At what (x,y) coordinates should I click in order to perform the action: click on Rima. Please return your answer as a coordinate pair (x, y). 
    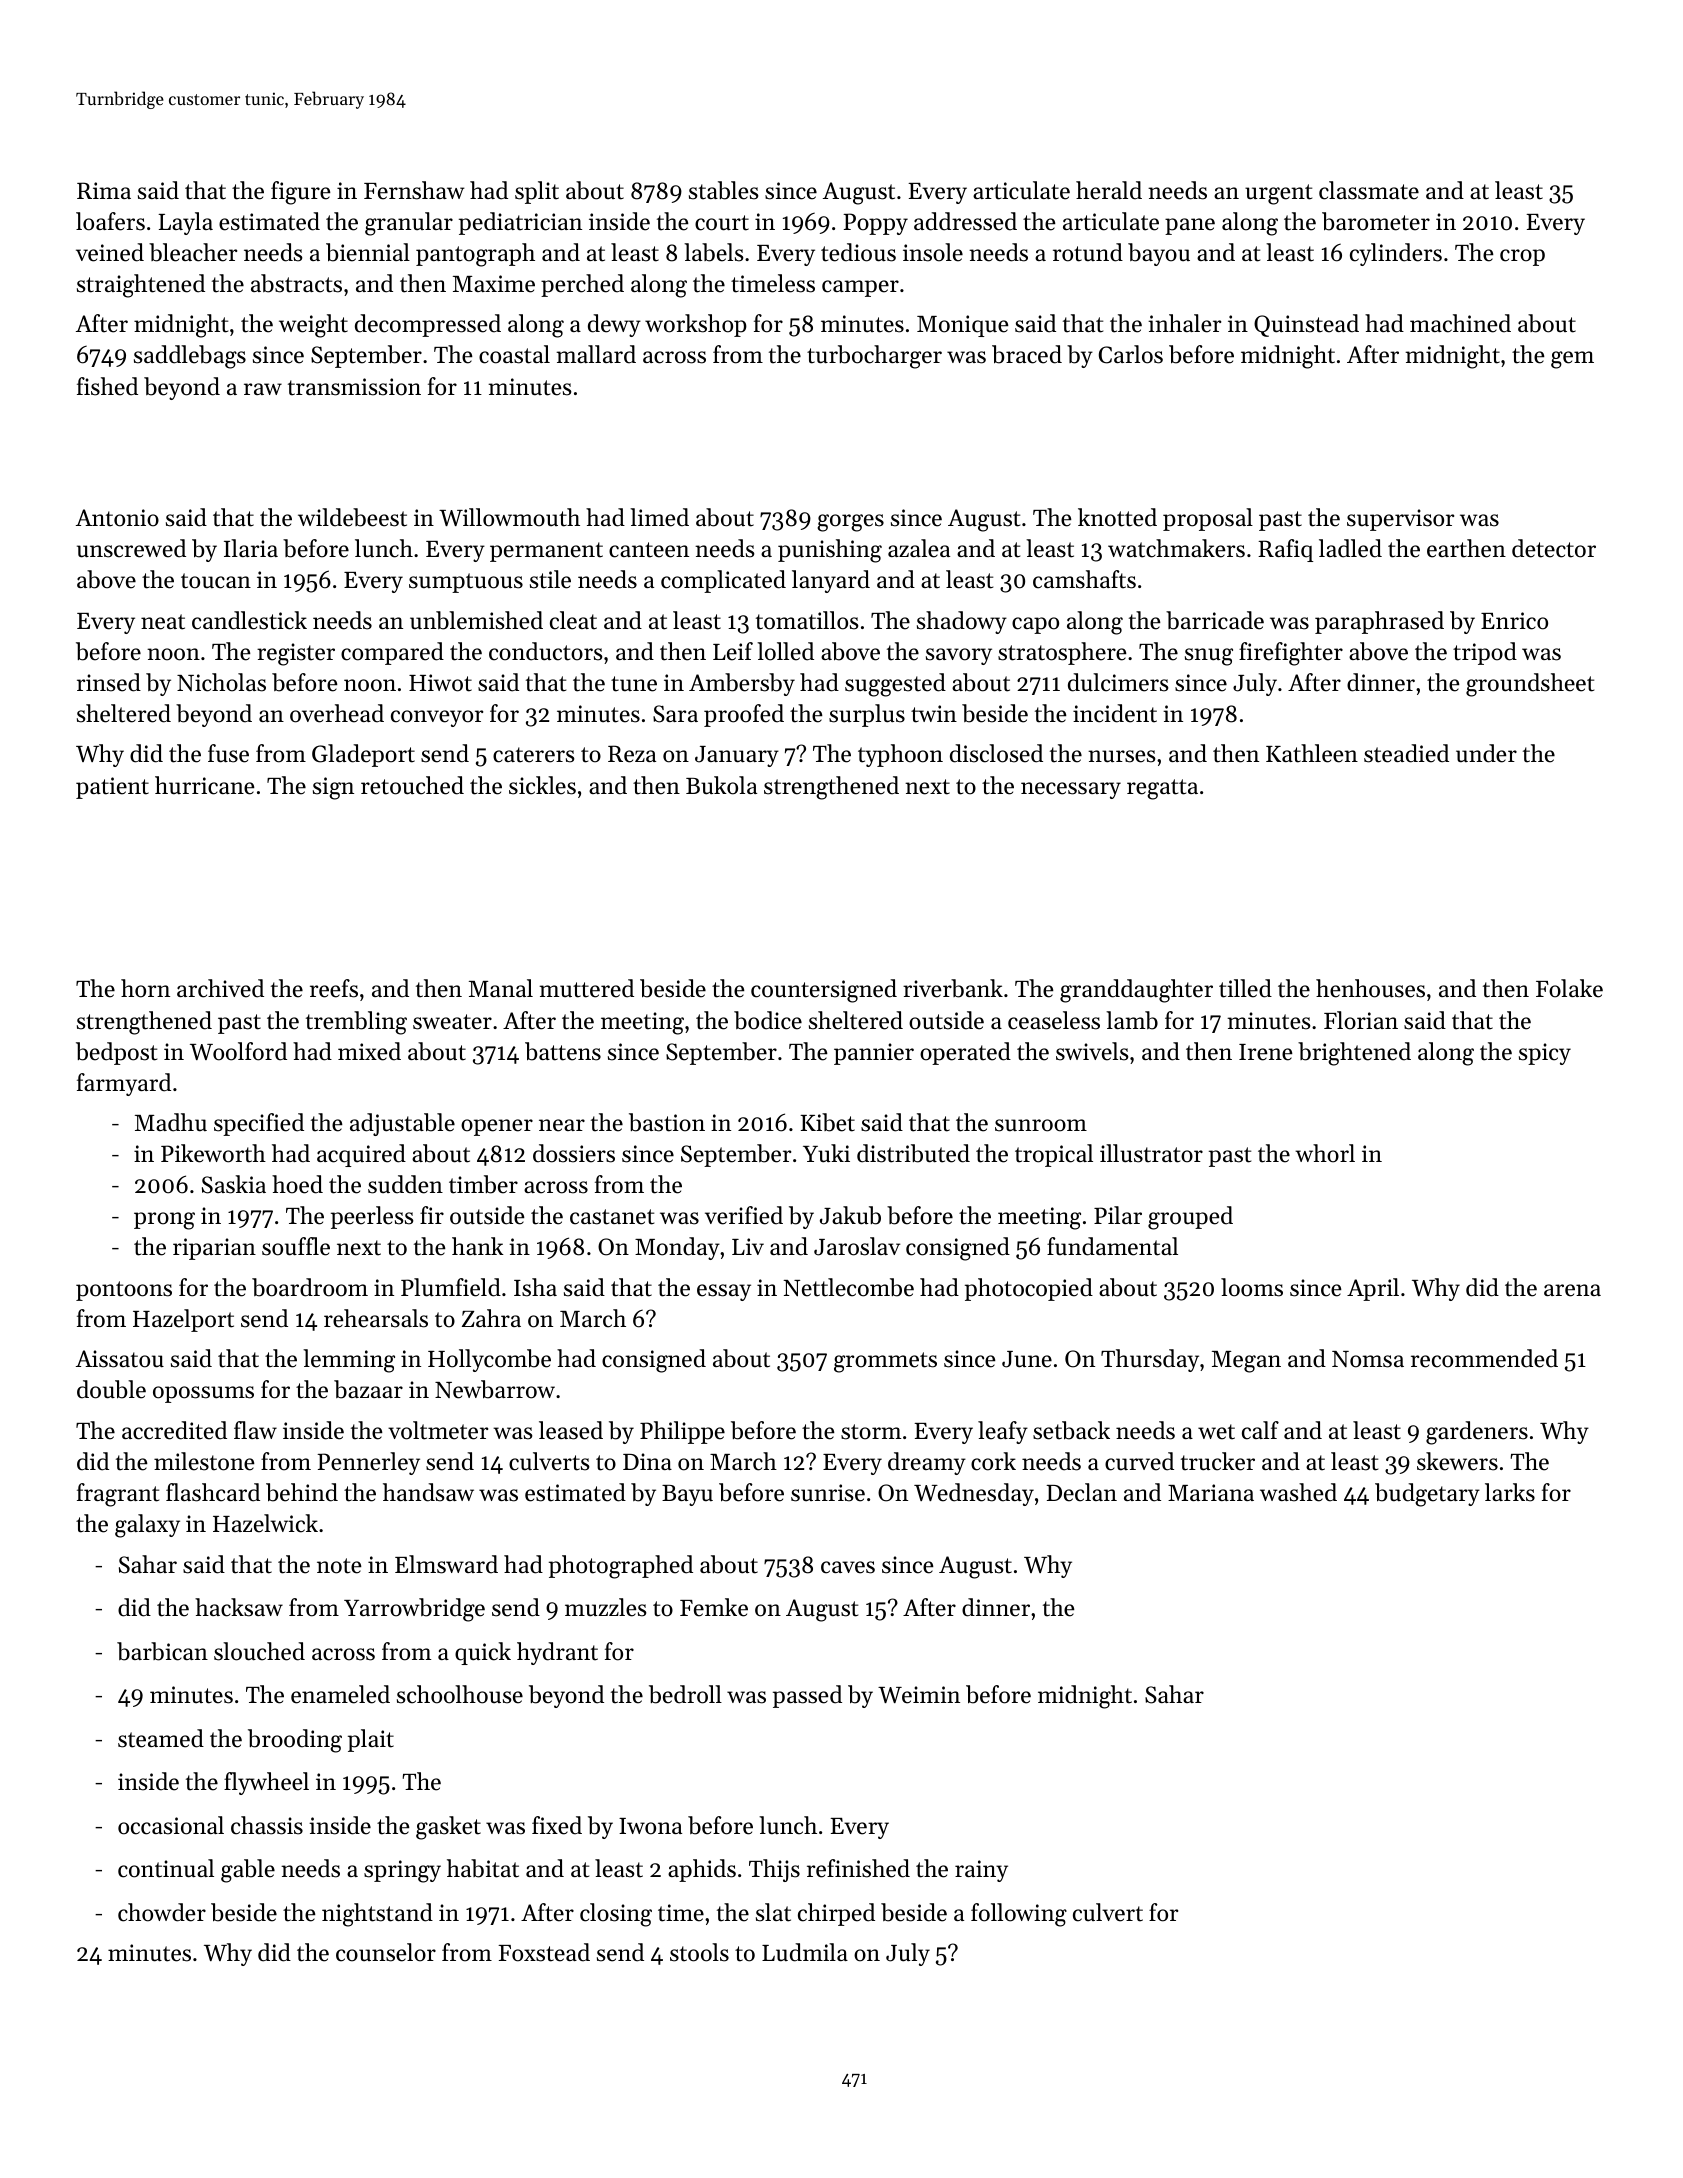
    Looking at the image, I should click on (104, 190).
